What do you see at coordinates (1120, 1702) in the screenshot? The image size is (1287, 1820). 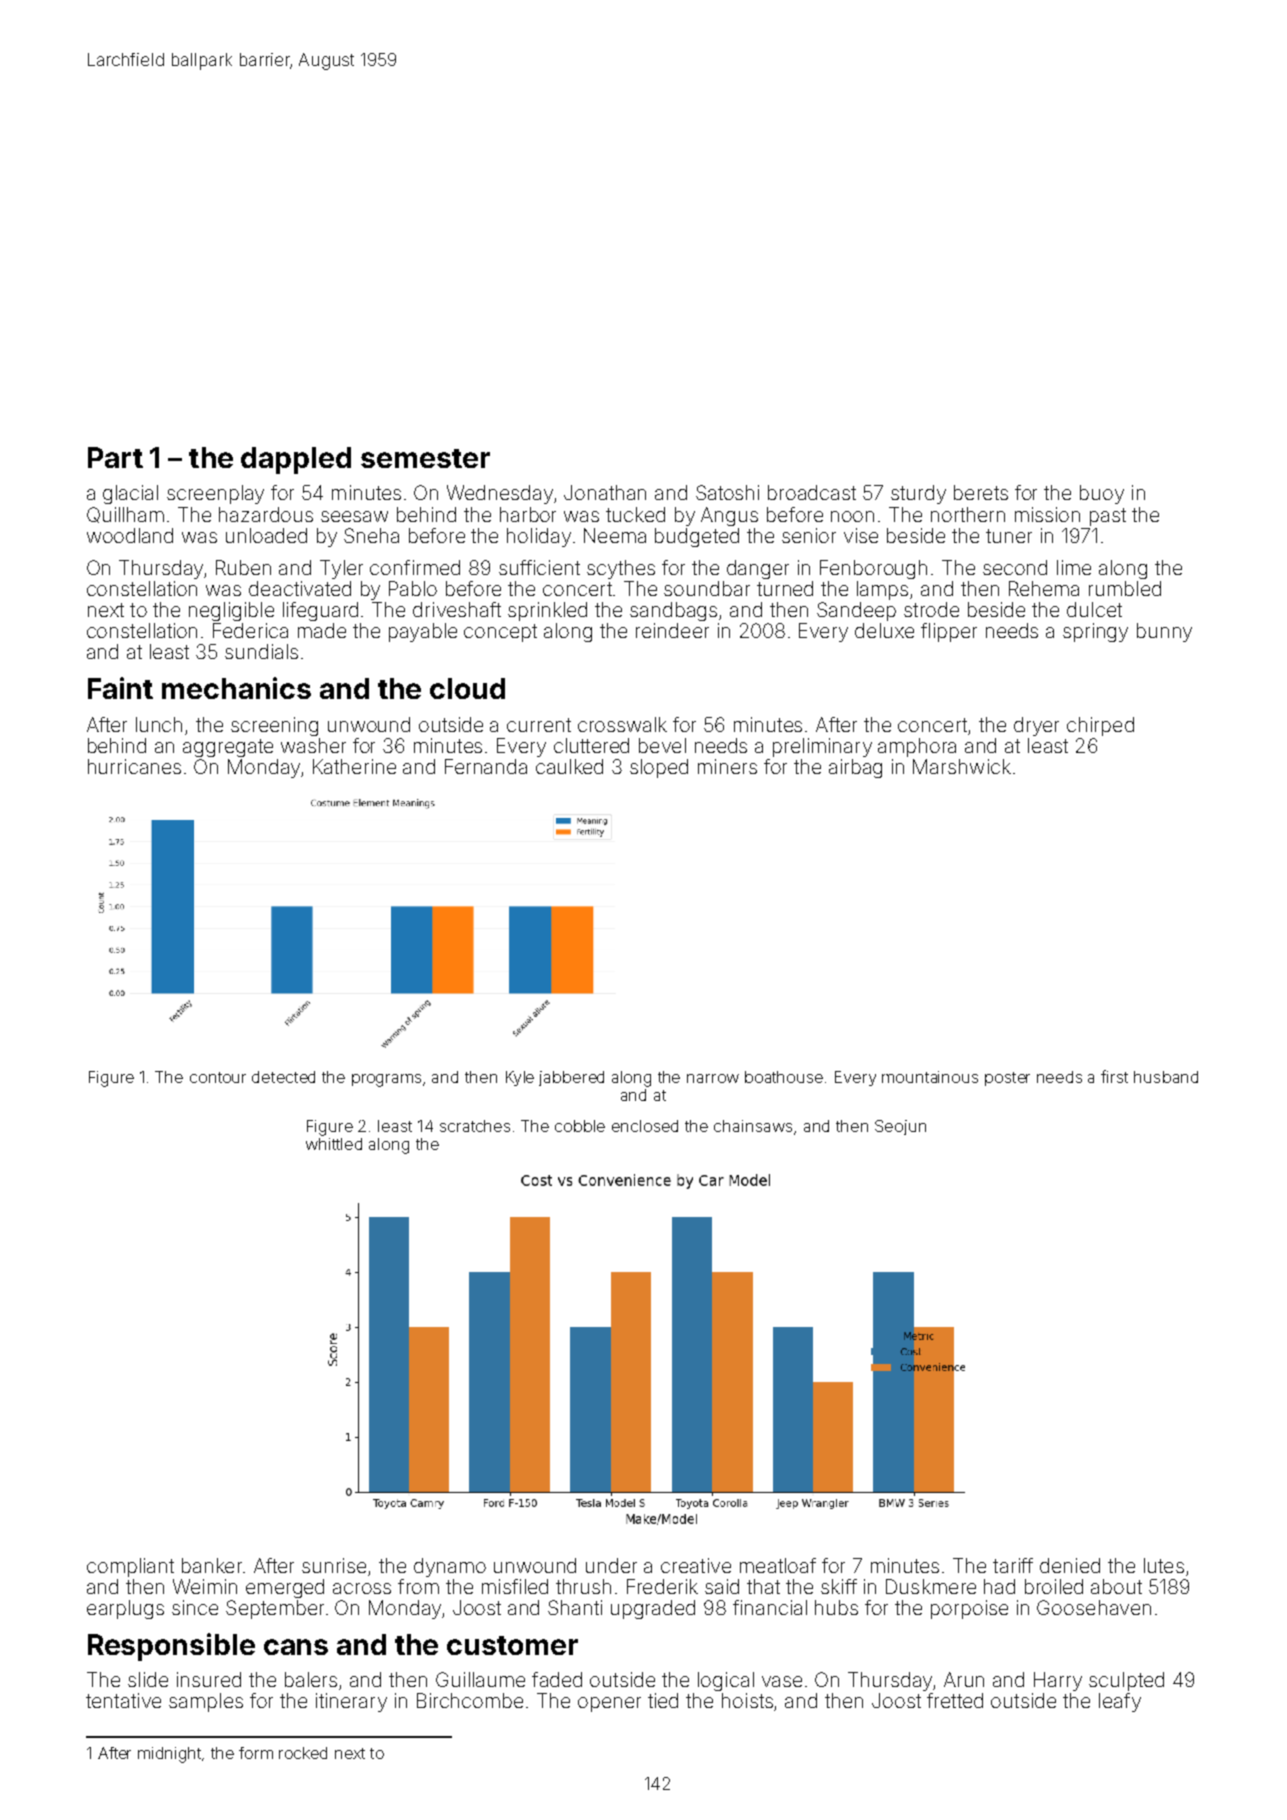 I see `leafy` at bounding box center [1120, 1702].
